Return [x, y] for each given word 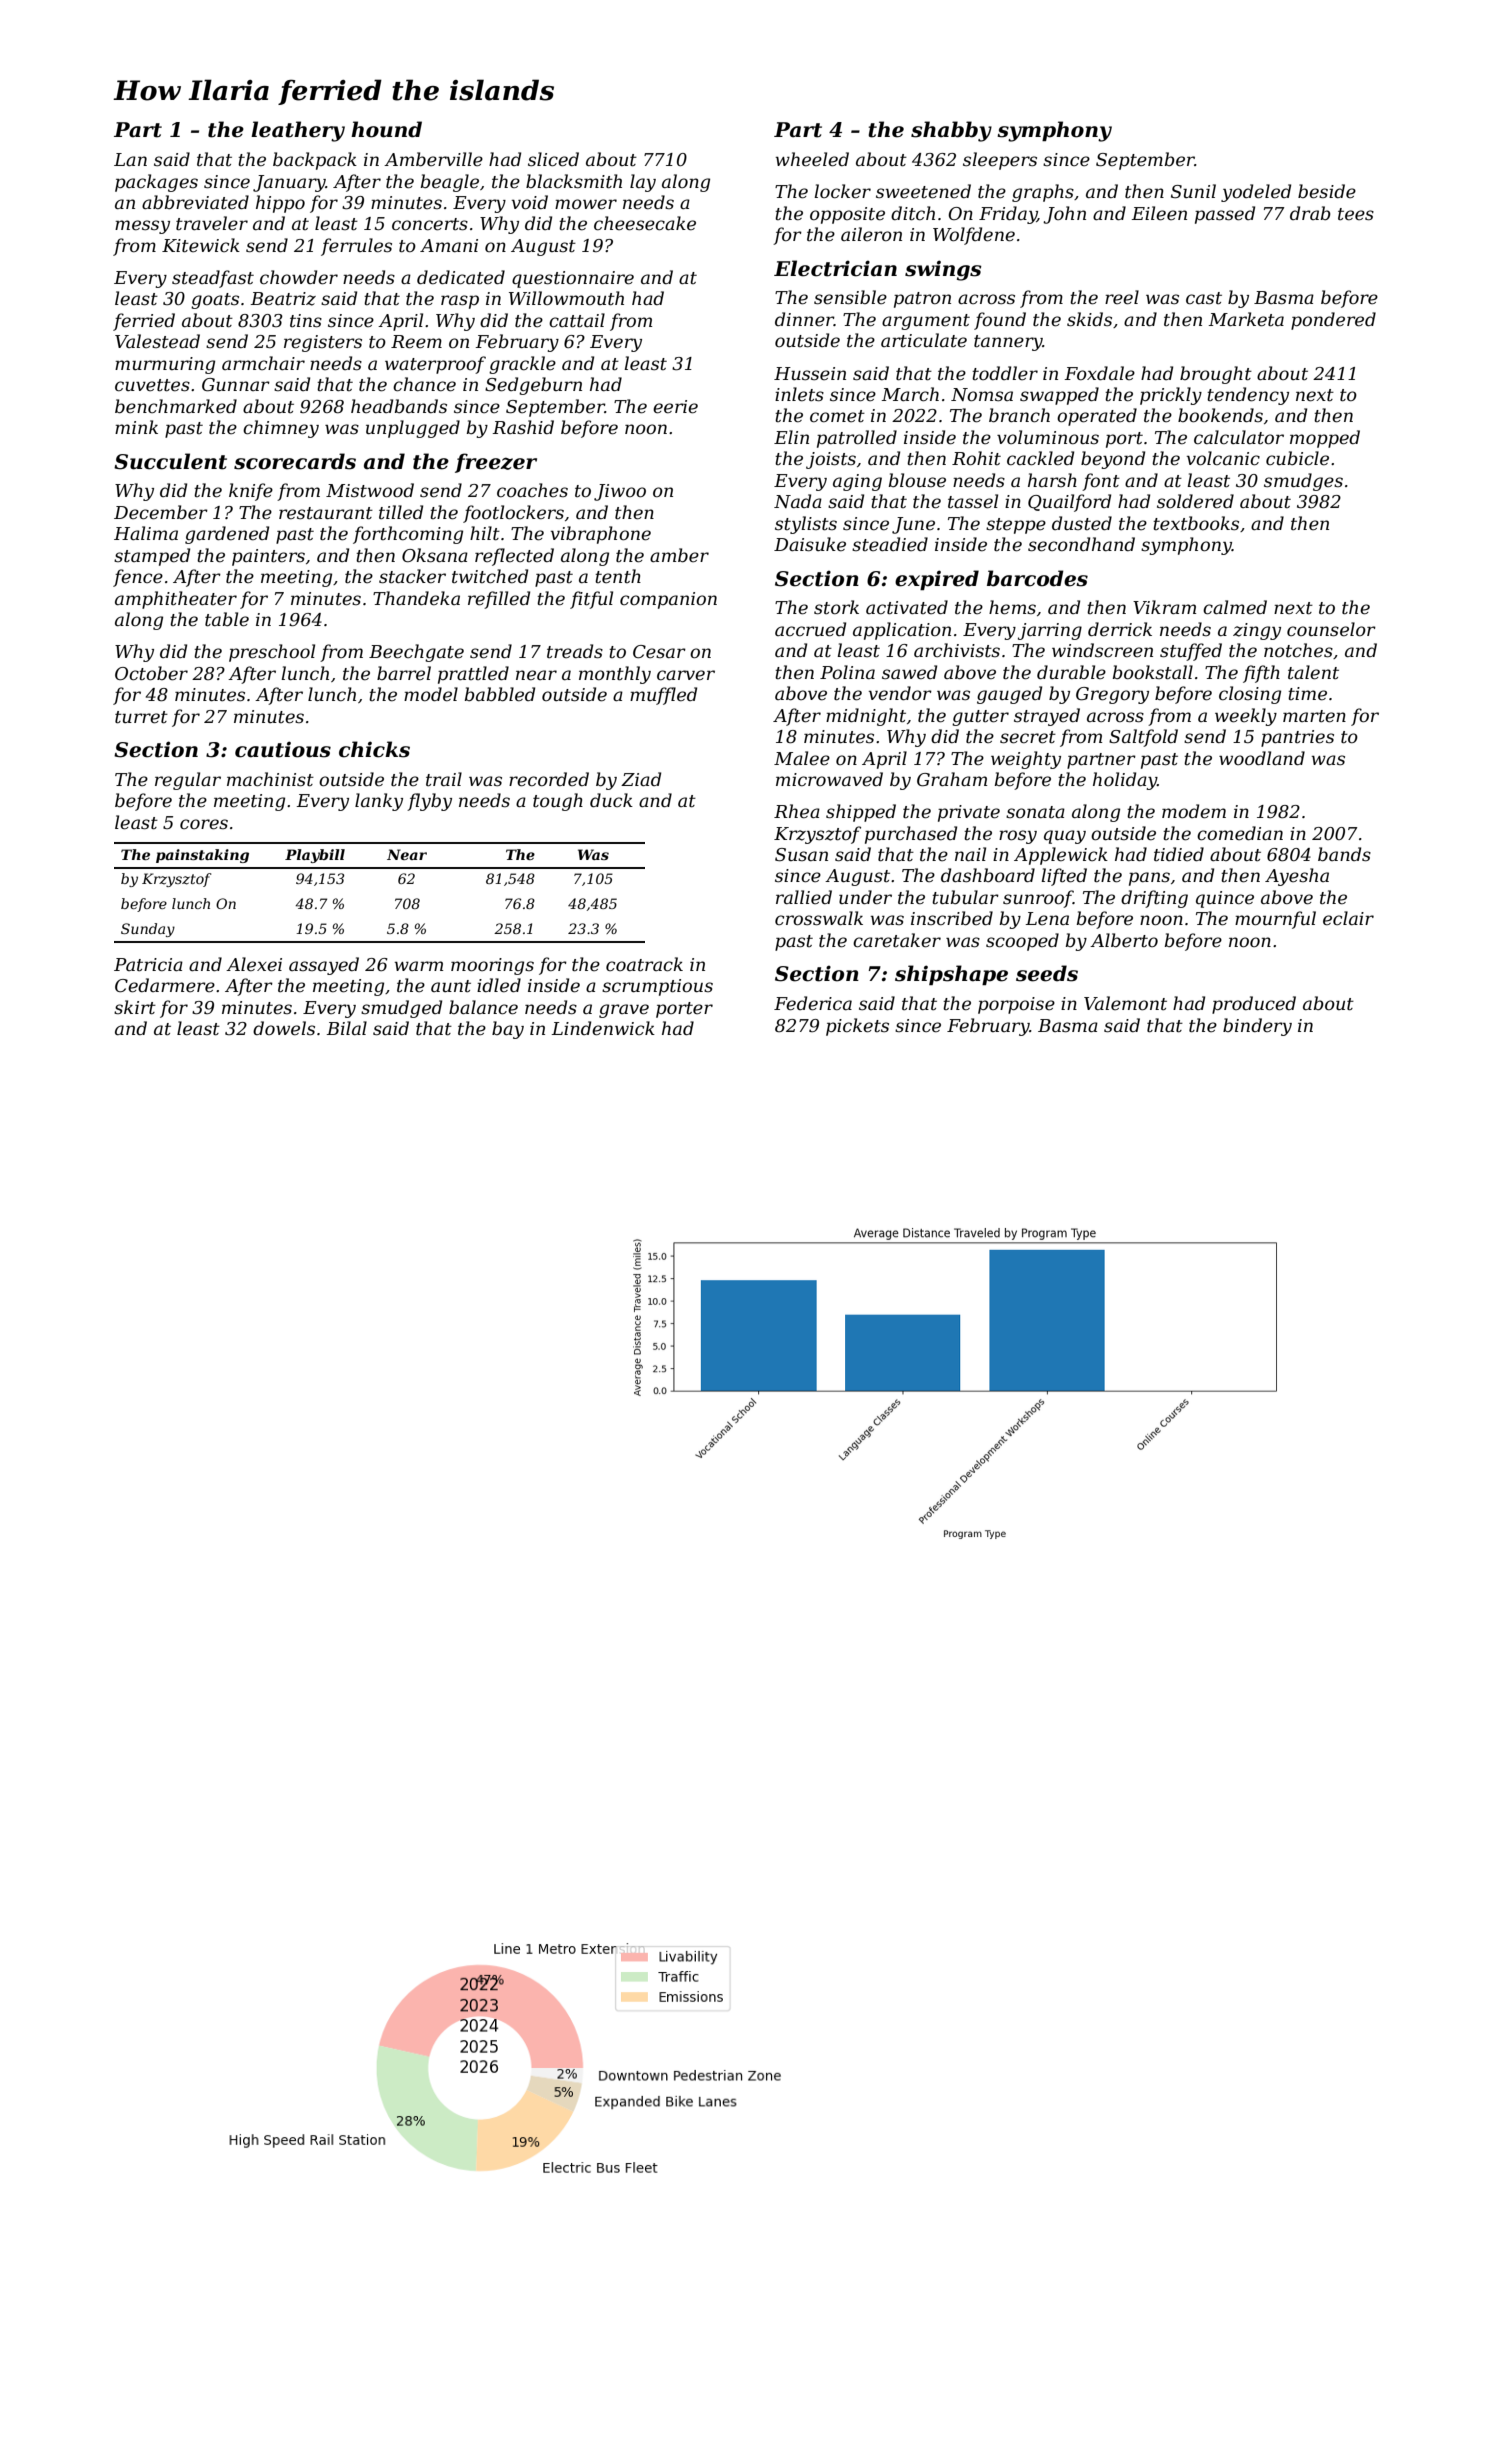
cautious [283, 749]
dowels [284, 1028]
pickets [857, 1027]
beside [1327, 191]
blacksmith [574, 181]
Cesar [659, 652]
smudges [1303, 482]
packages [156, 183]
